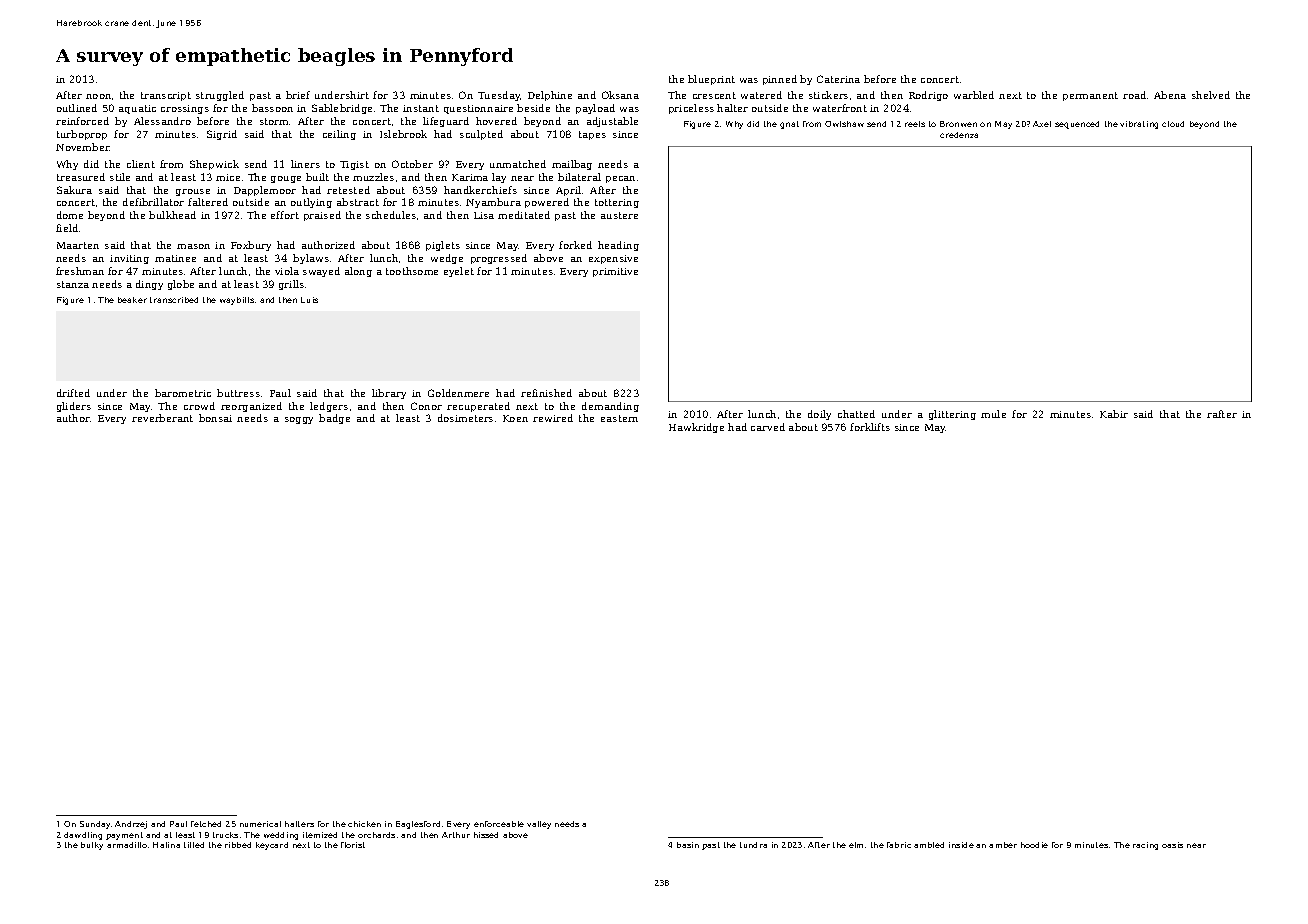 Image resolution: width=1308 pixels, height=924 pixels. What do you see at coordinates (838, 79) in the image?
I see `Caterina` at bounding box center [838, 79].
